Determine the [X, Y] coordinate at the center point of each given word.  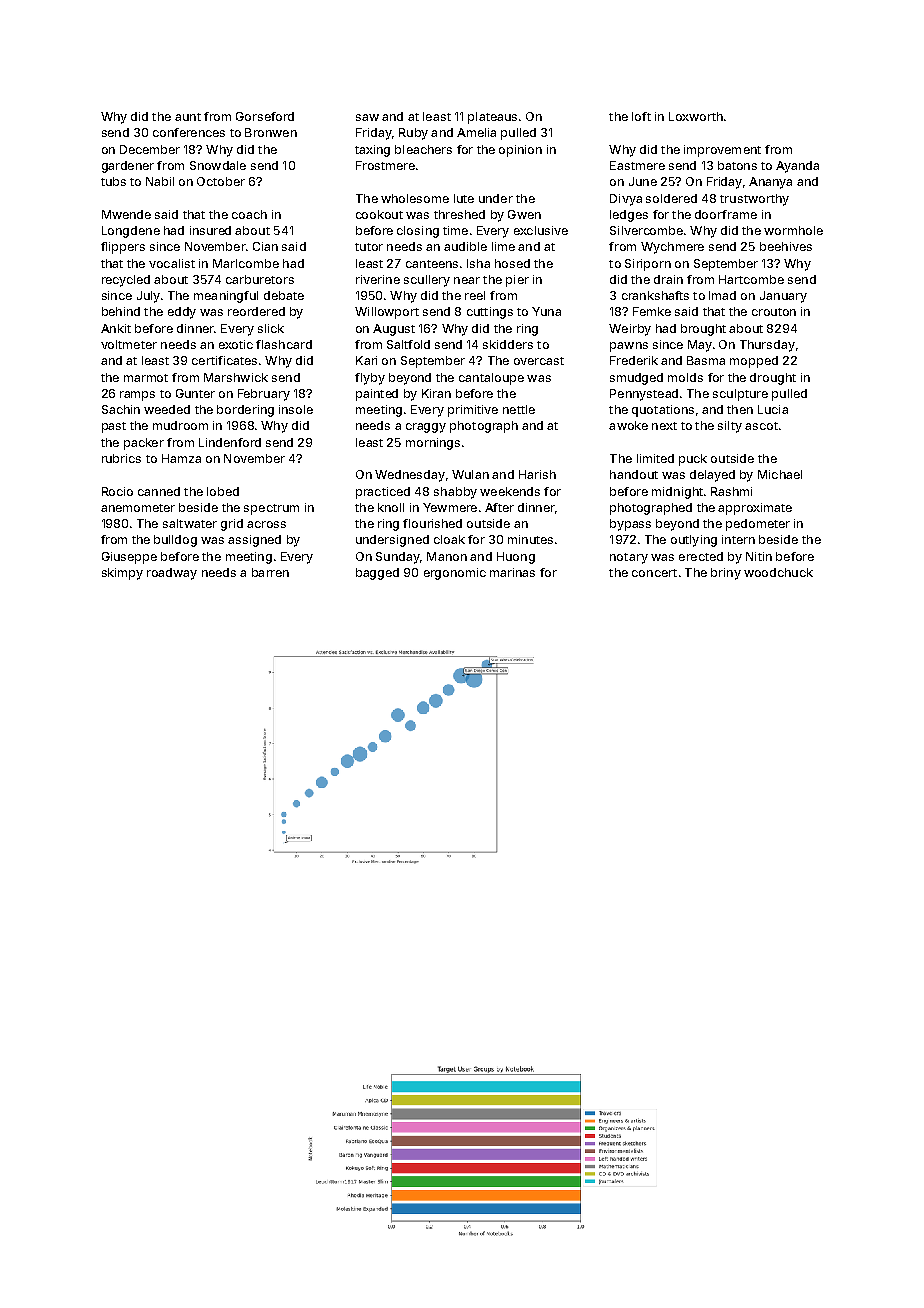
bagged [377, 574]
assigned [254, 541]
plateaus [492, 118]
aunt [188, 117]
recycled [126, 281]
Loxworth [696, 116]
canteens [432, 264]
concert [654, 573]
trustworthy [754, 200]
